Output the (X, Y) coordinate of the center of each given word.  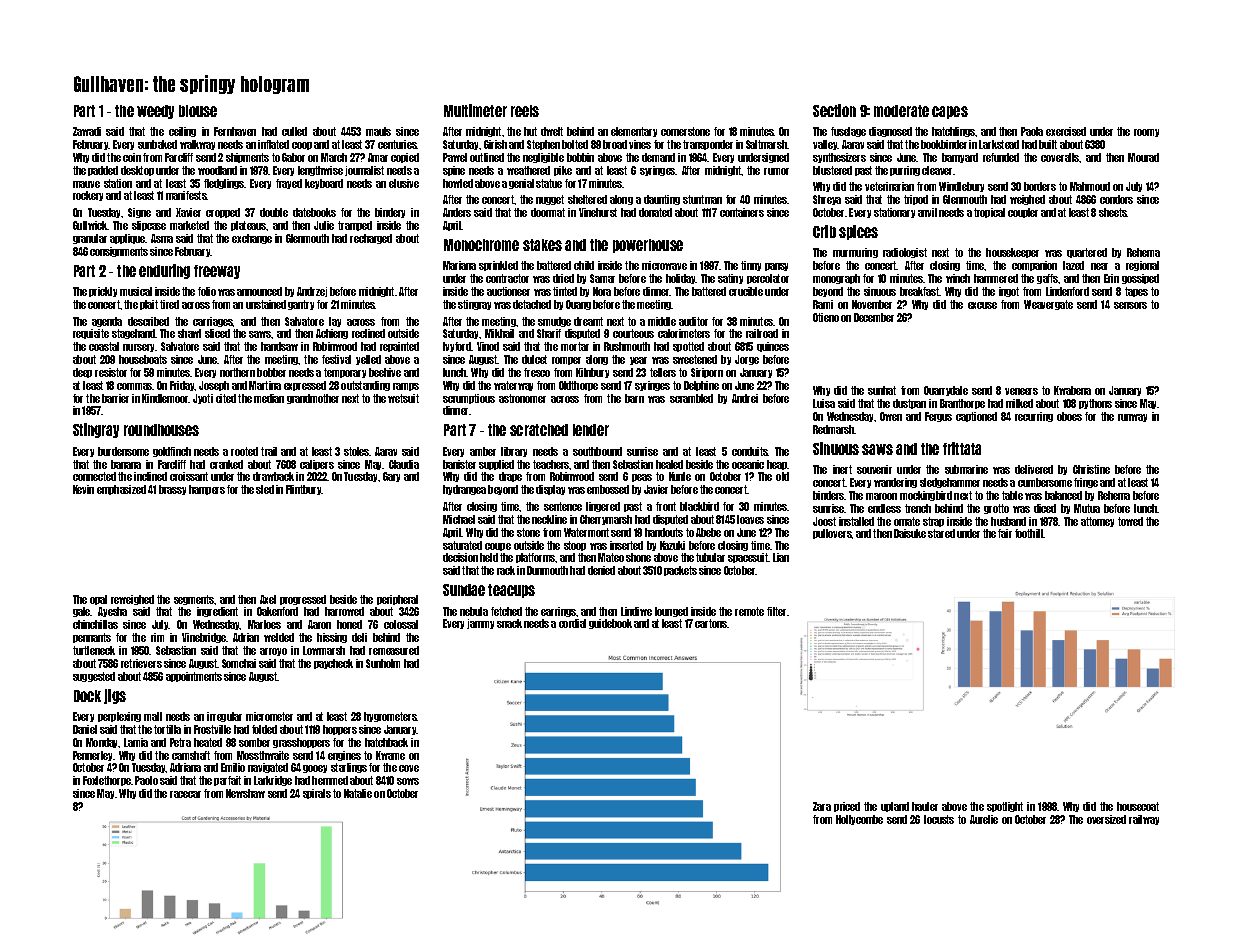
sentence (563, 506)
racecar (185, 794)
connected (94, 476)
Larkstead (999, 144)
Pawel (455, 157)
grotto (996, 509)
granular (90, 239)
